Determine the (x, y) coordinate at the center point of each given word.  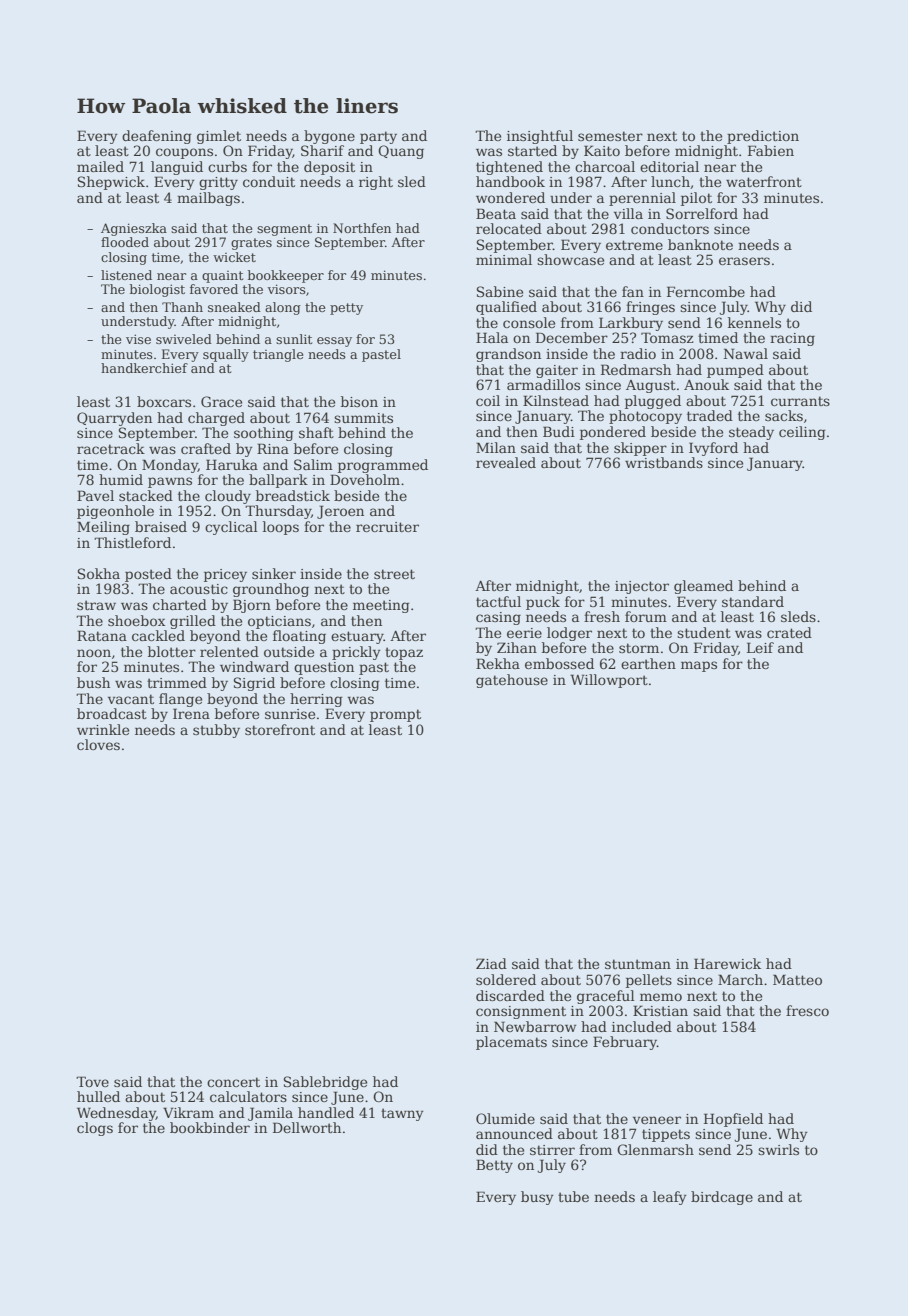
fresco (807, 1010)
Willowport (609, 681)
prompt (395, 715)
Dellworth (307, 1127)
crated (789, 632)
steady (751, 433)
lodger (569, 634)
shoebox (137, 620)
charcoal (605, 166)
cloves (98, 744)
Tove (92, 1081)
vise (138, 339)
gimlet (219, 137)
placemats (511, 1043)
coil (488, 400)
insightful (540, 137)
